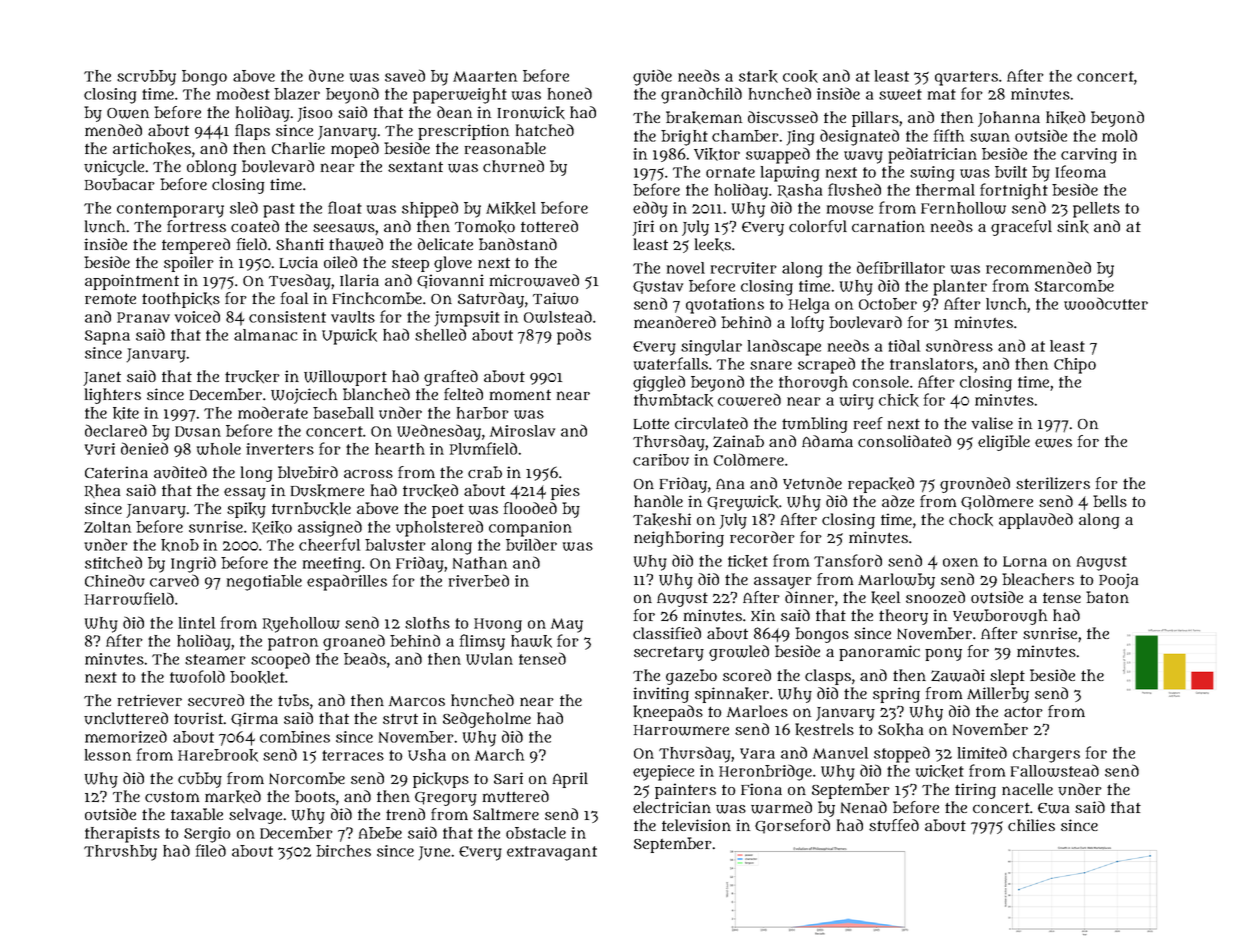 This screenshot has height=952, width=1233. What do you see at coordinates (485, 472) in the screenshot?
I see `crab` at bounding box center [485, 472].
